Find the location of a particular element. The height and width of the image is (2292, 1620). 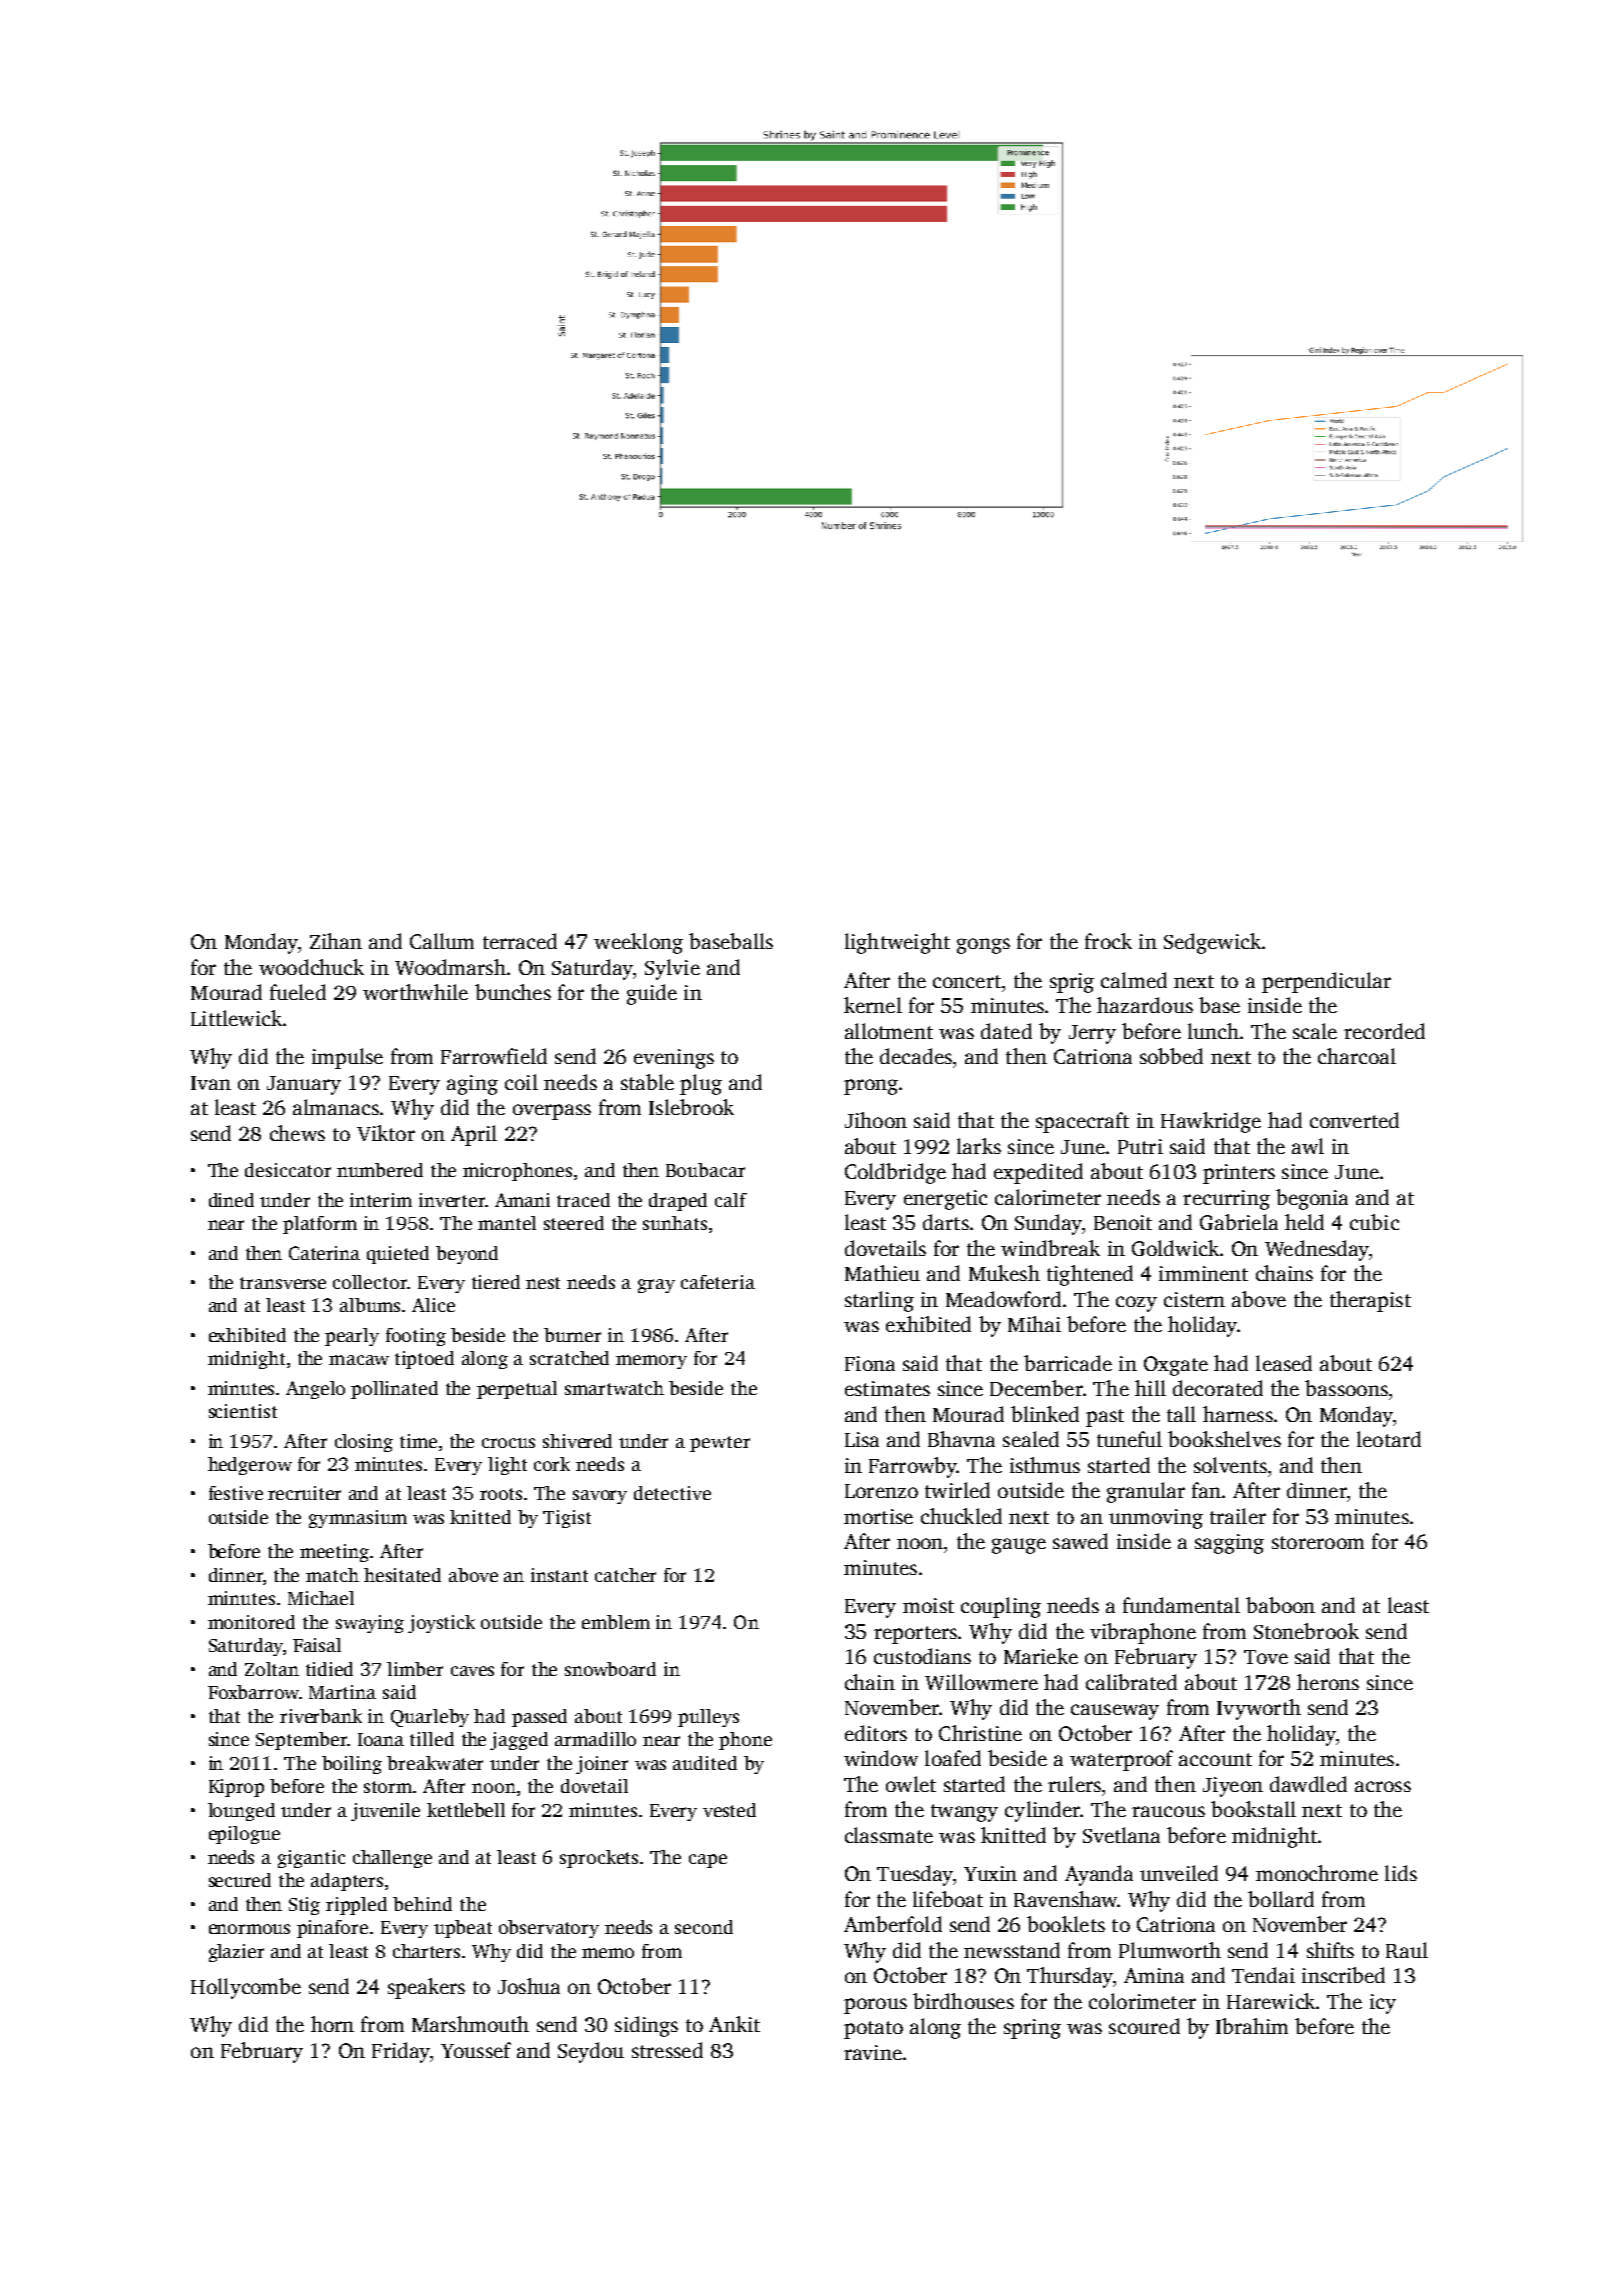

woodchuck is located at coordinates (311, 967).
